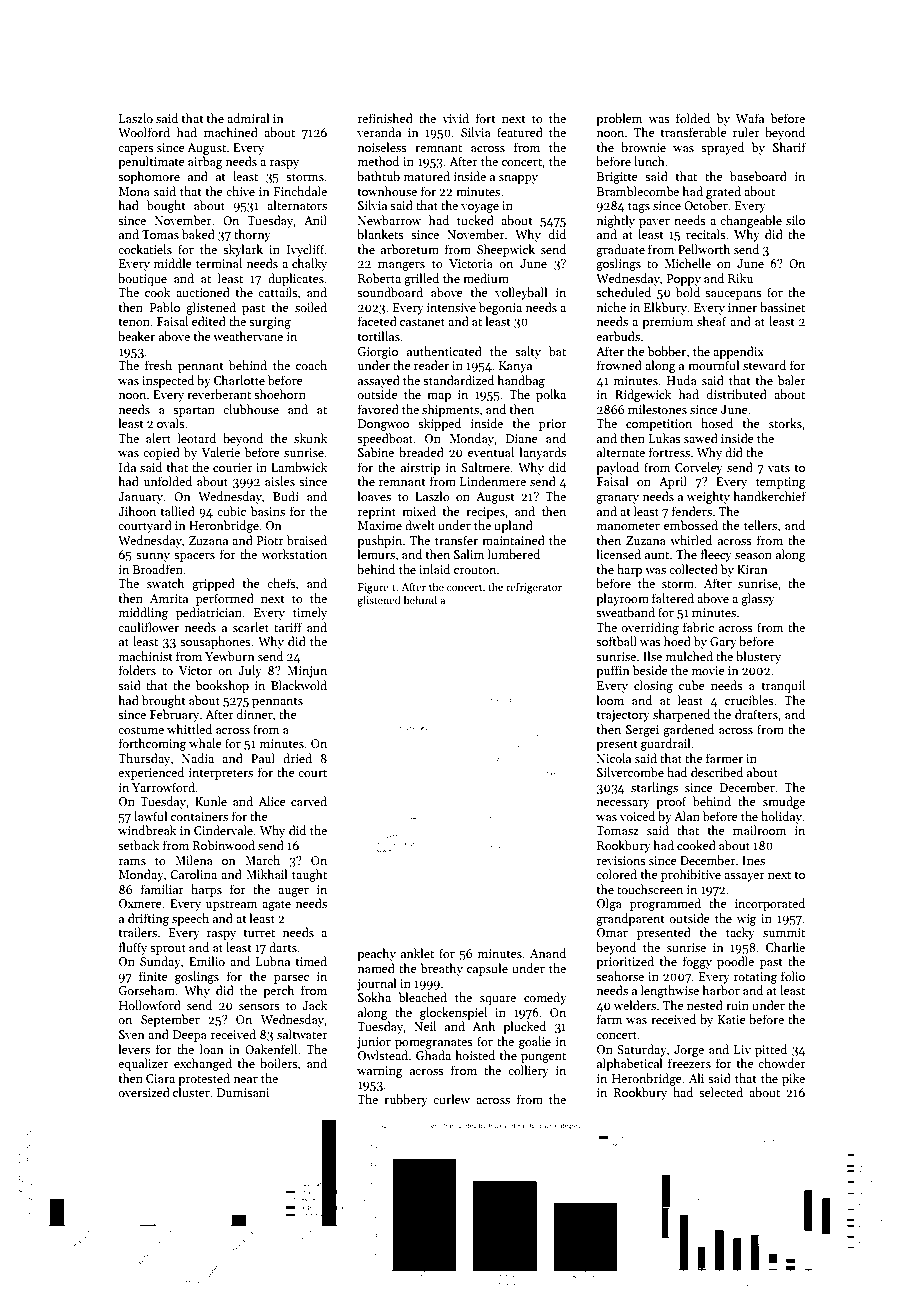  I want to click on Mona, so click(134, 191).
